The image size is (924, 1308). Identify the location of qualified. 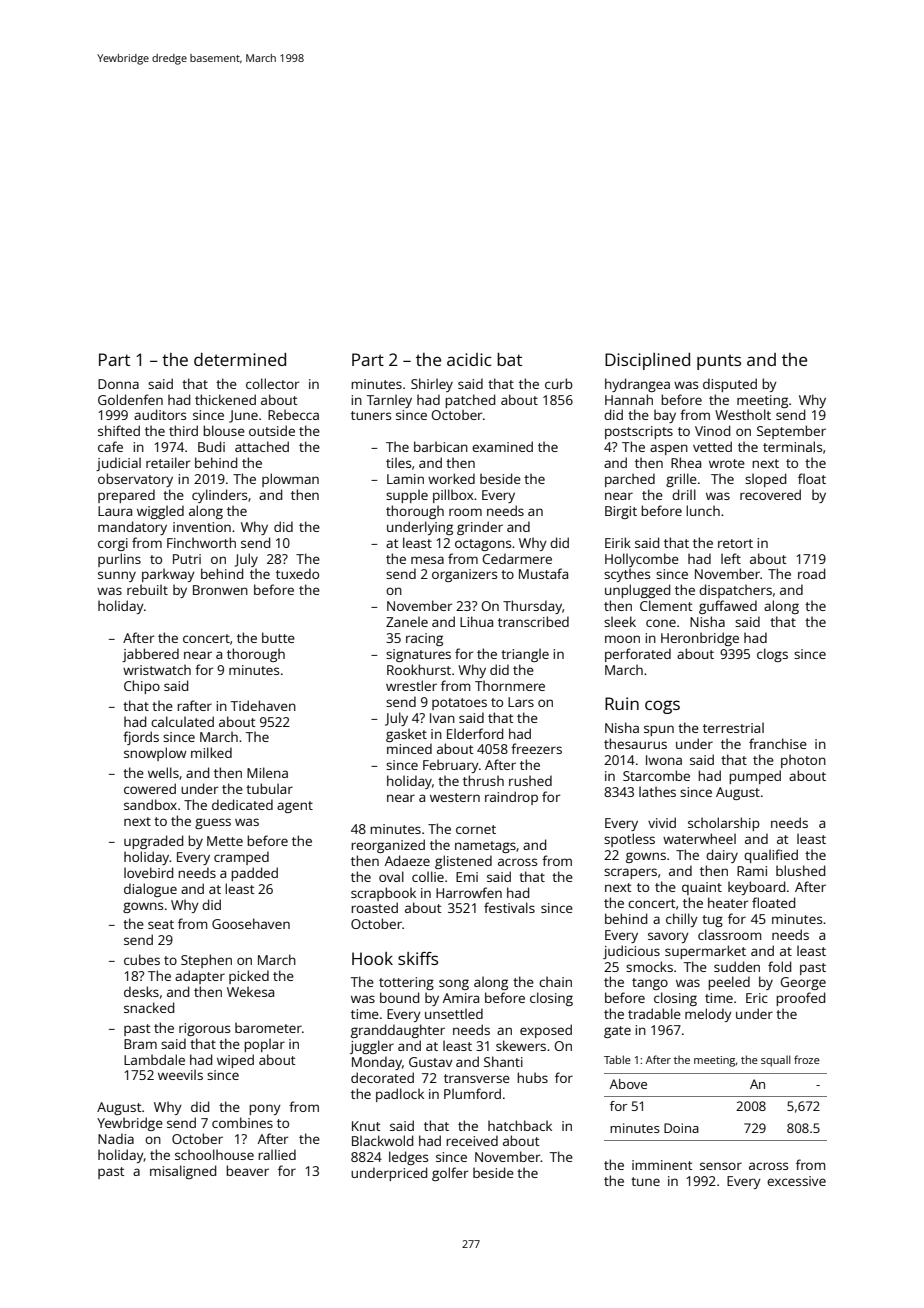
(771, 856).
